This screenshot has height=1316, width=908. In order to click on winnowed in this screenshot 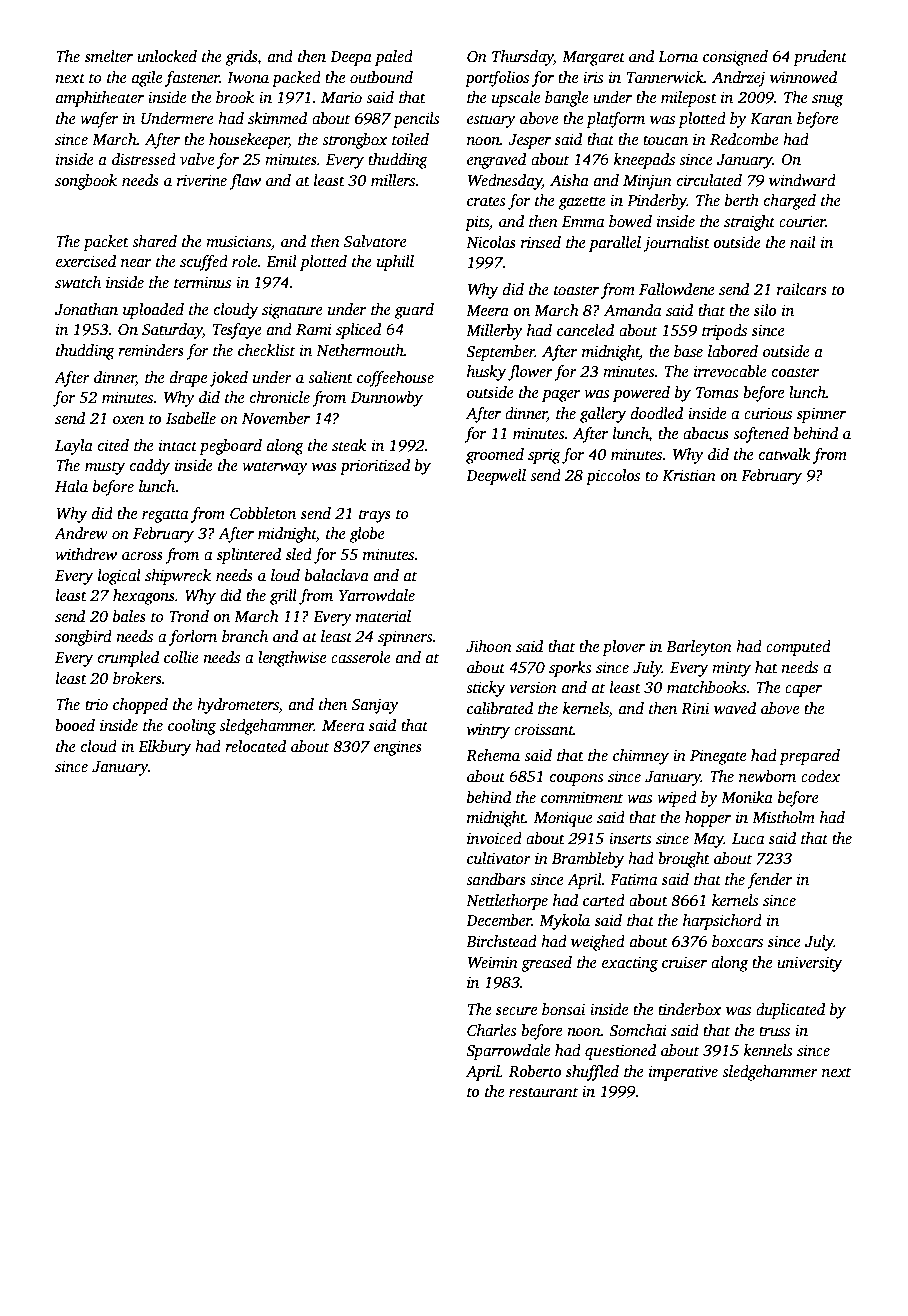, I will do `click(803, 77)`.
